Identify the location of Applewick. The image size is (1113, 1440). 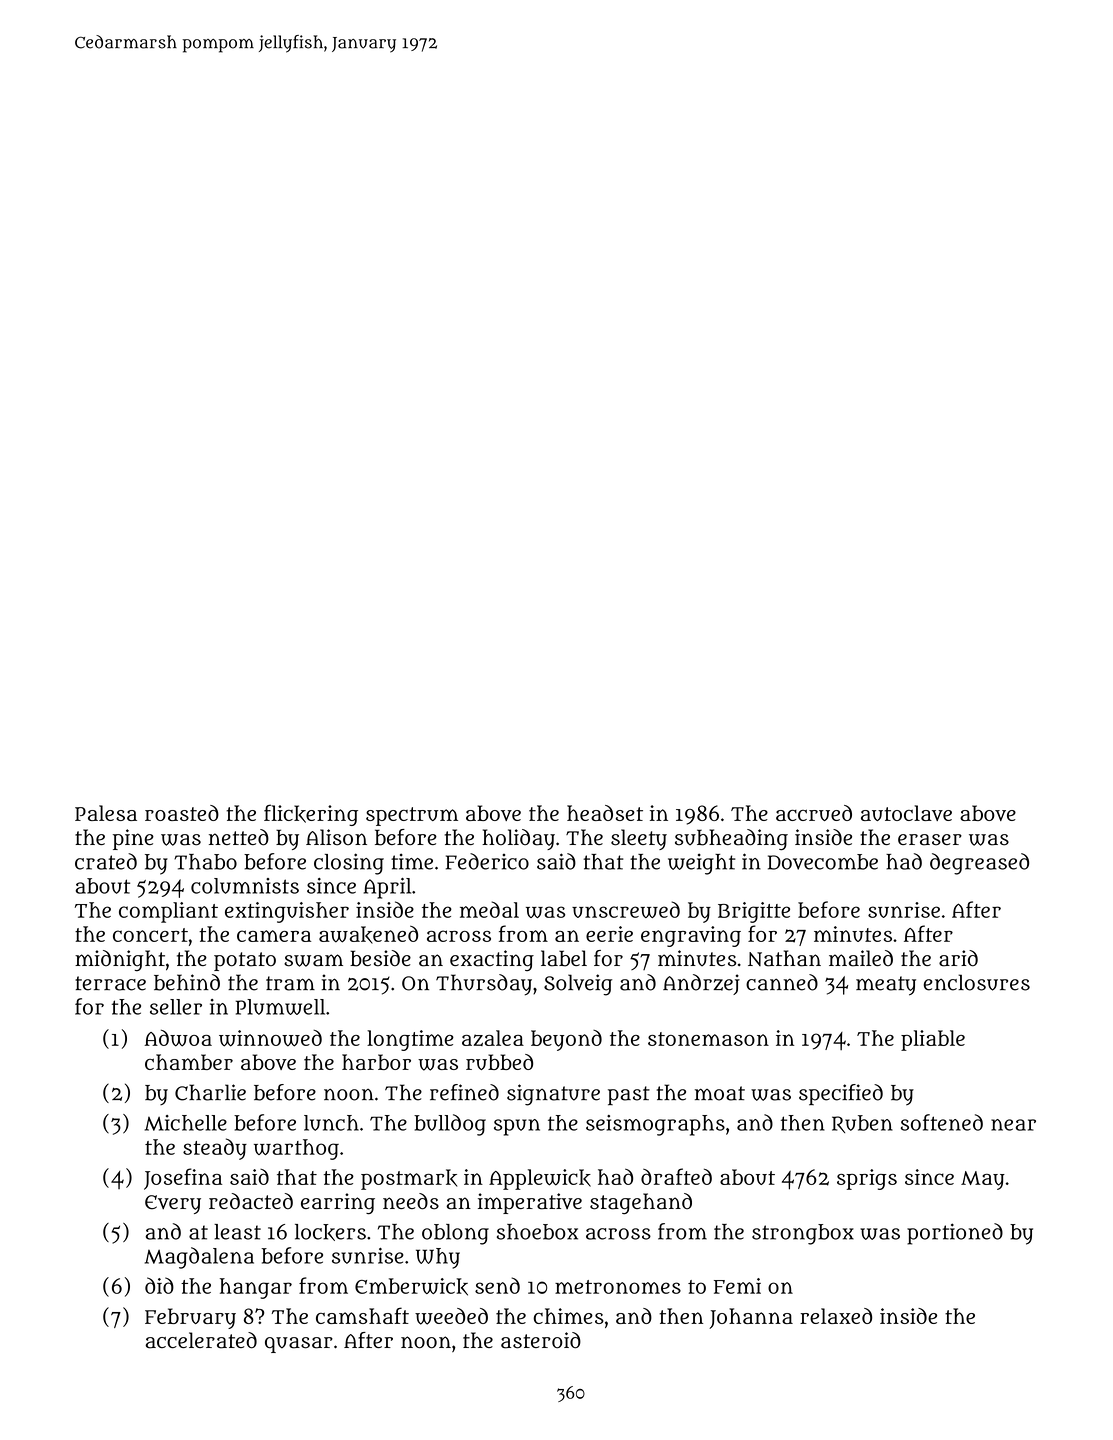
(540, 1179).
